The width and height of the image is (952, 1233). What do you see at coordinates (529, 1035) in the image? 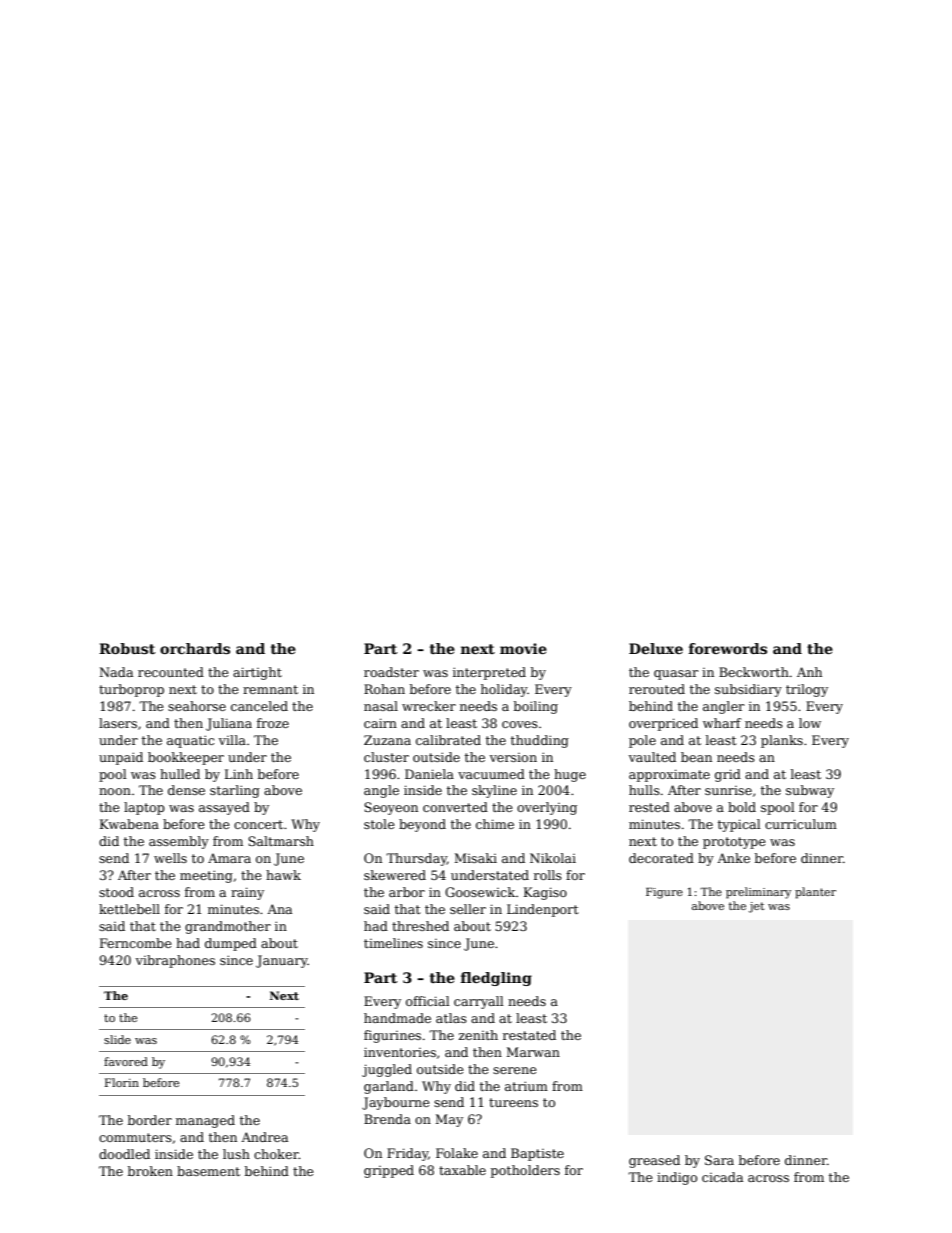
I see `restated` at bounding box center [529, 1035].
